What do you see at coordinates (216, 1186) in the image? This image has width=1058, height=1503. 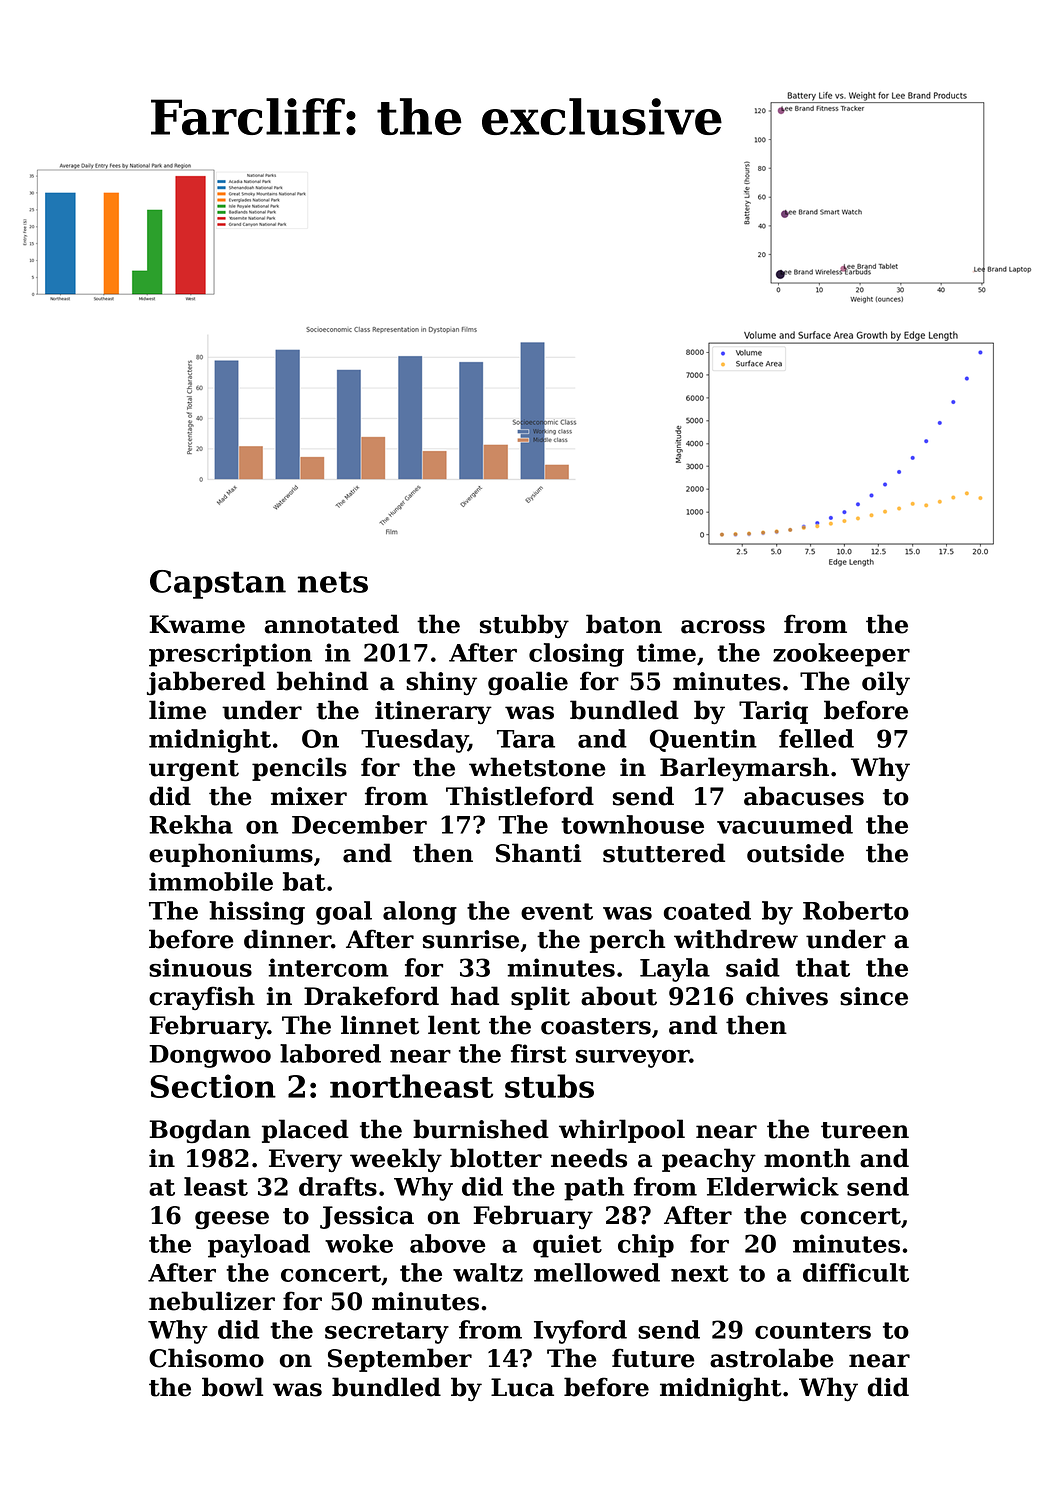 I see `least` at bounding box center [216, 1186].
